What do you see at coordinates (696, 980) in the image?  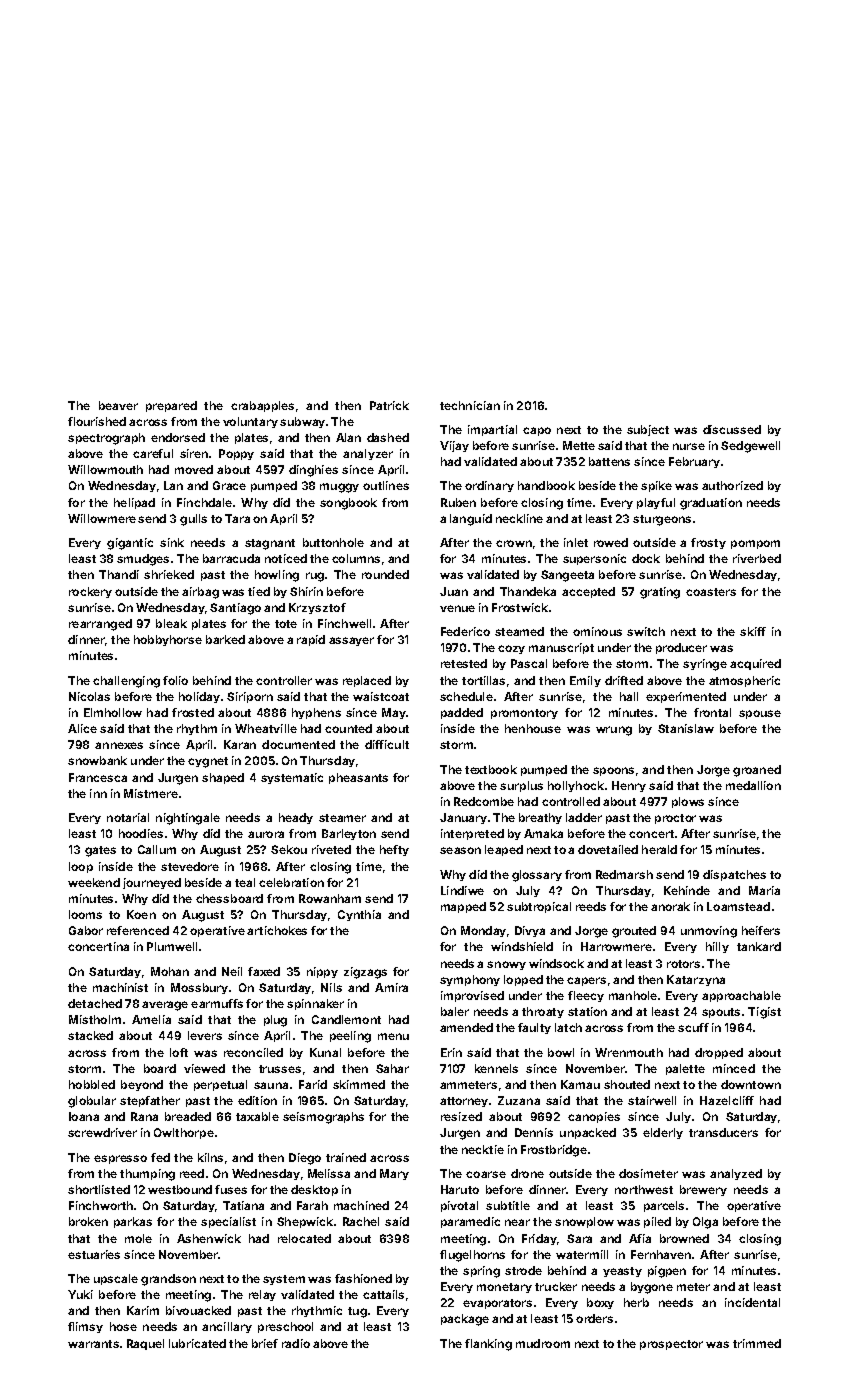 I see `Katarzyna` at bounding box center [696, 980].
